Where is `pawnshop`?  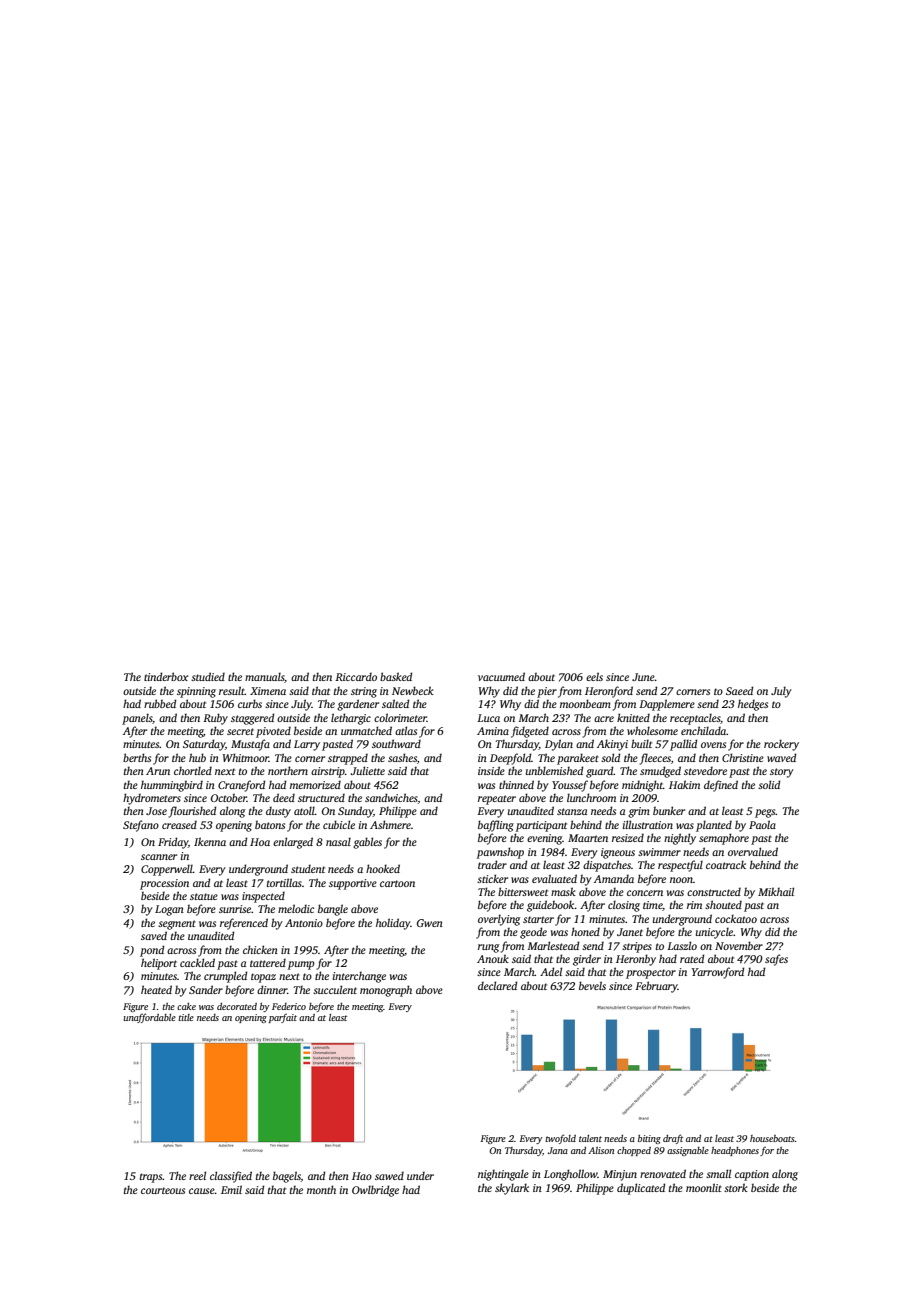 pawnshop is located at coordinates (500, 853).
